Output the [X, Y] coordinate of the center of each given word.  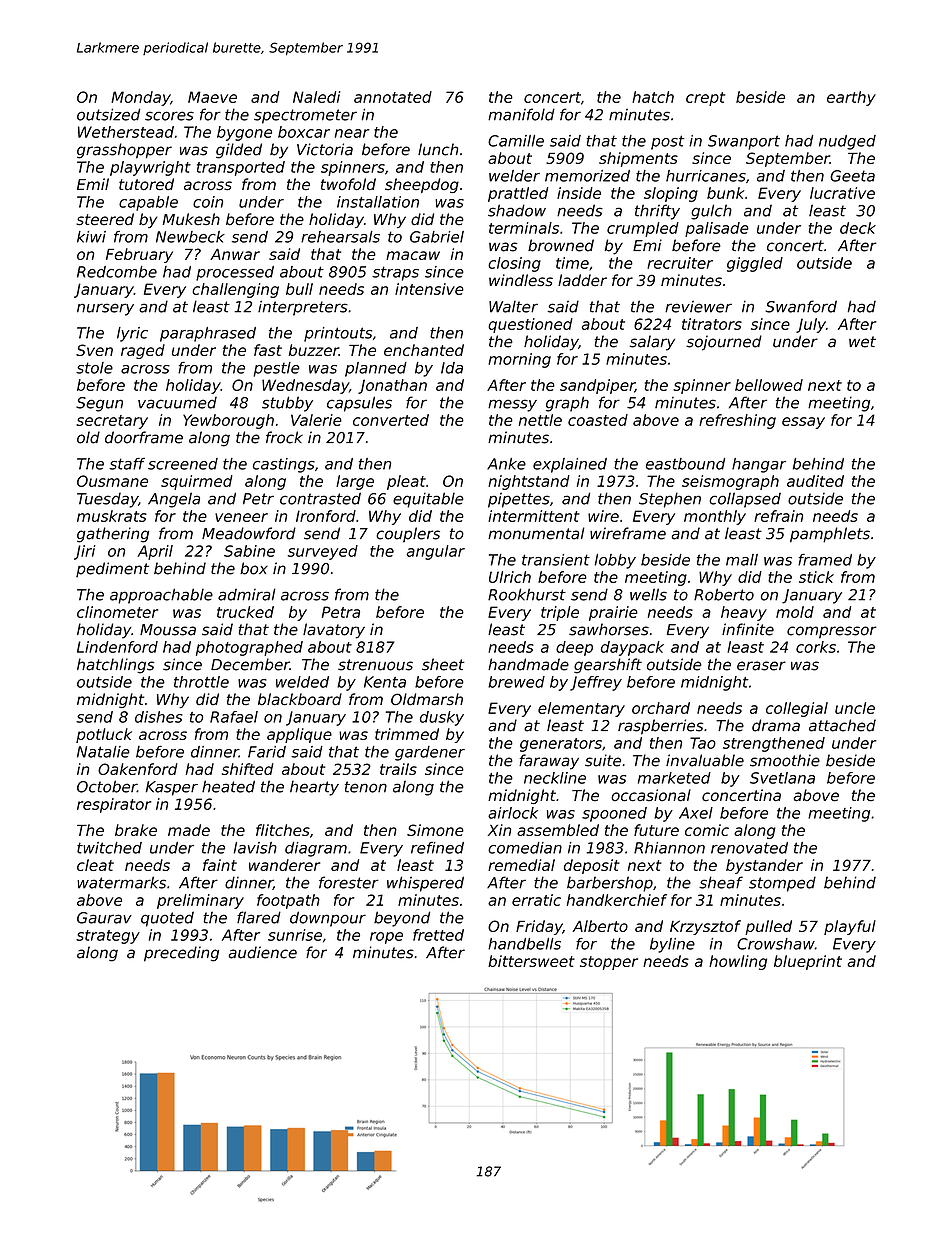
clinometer [117, 612]
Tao [703, 743]
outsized [108, 114]
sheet [443, 664]
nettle [540, 420]
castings [284, 465]
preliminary [200, 901]
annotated [393, 97]
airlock [513, 813]
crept [705, 99]
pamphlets [830, 535]
